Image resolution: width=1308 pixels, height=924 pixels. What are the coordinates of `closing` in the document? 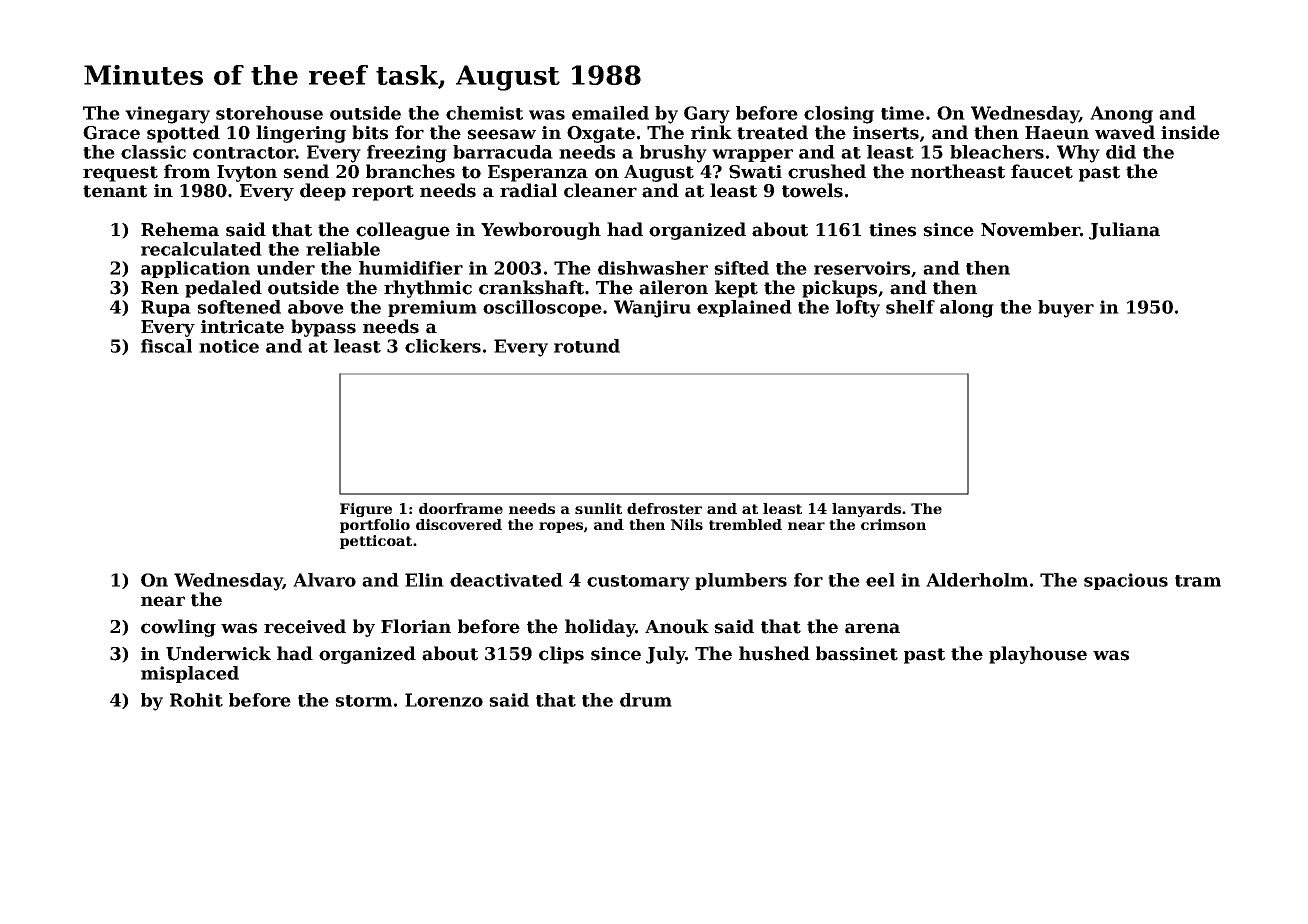 It's located at (839, 115).
